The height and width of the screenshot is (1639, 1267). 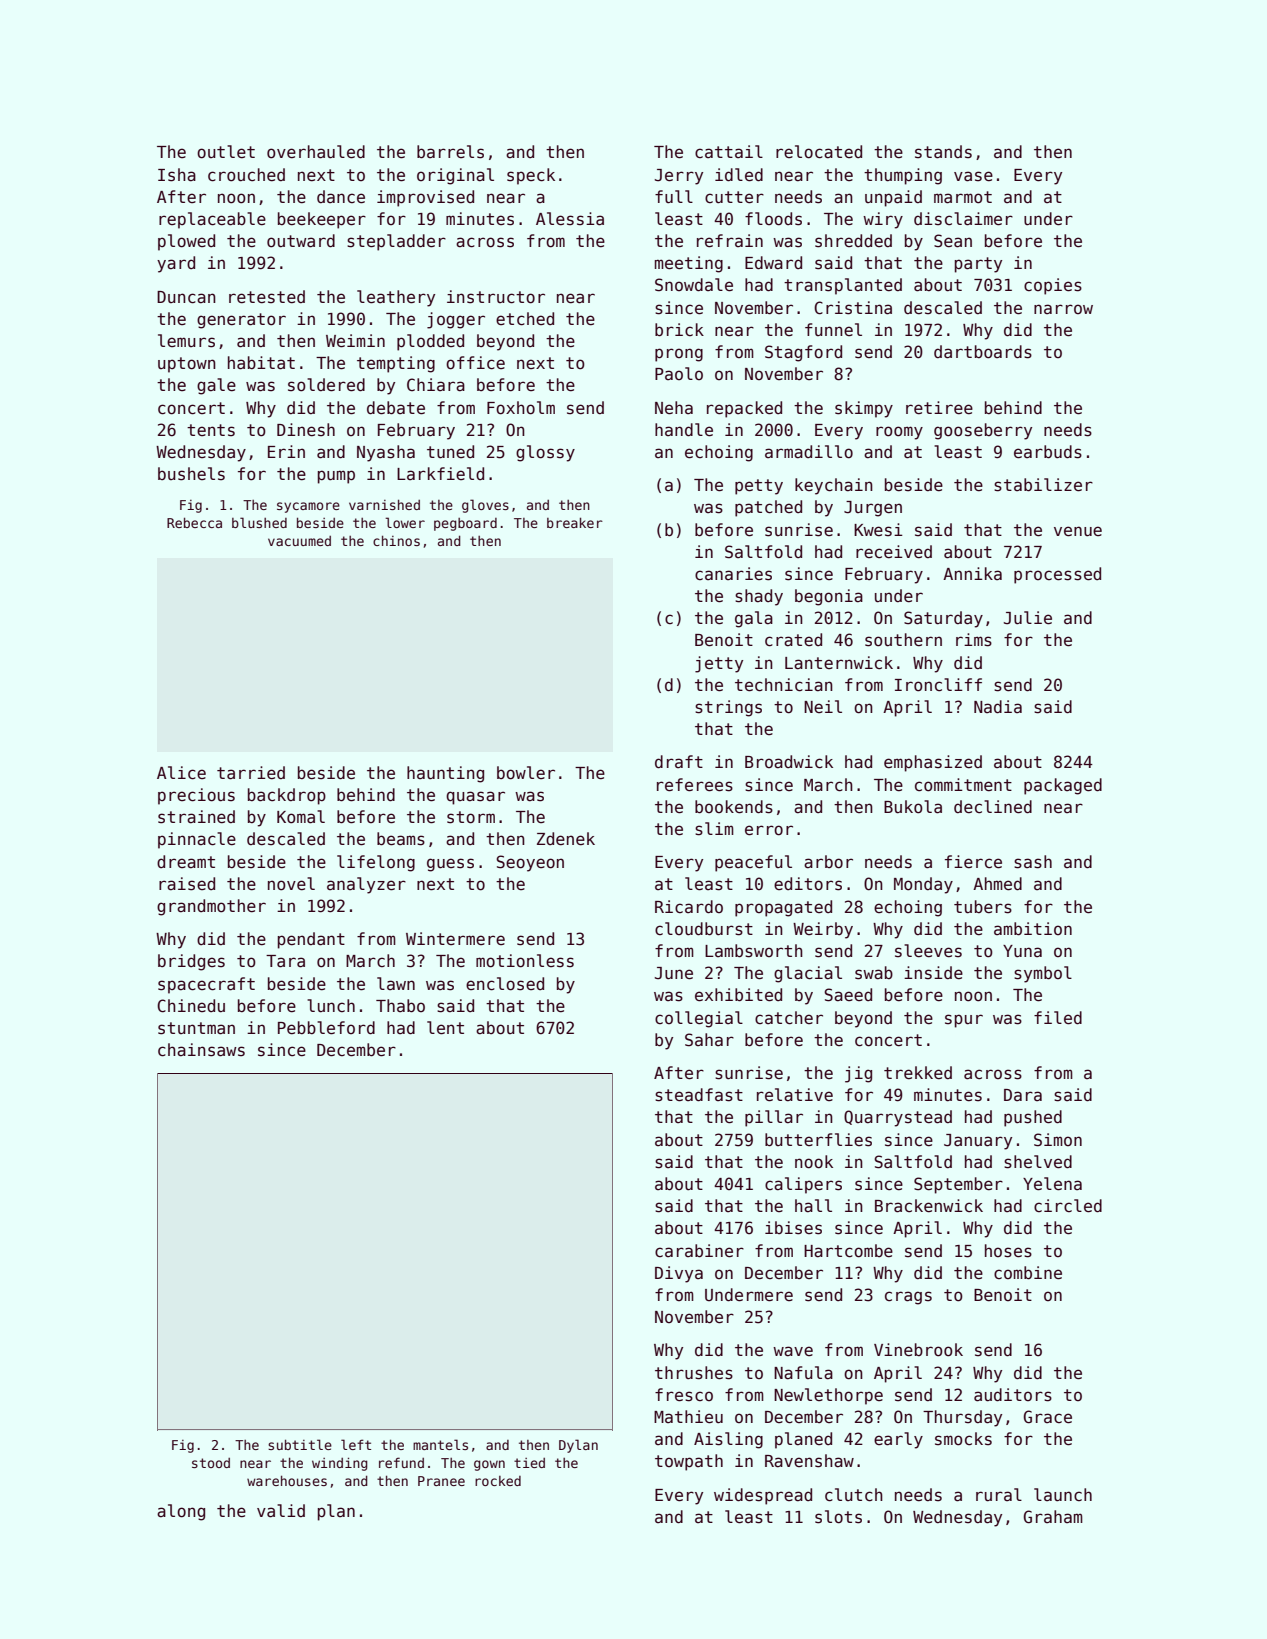 I want to click on Mathieu, so click(x=688, y=1417).
